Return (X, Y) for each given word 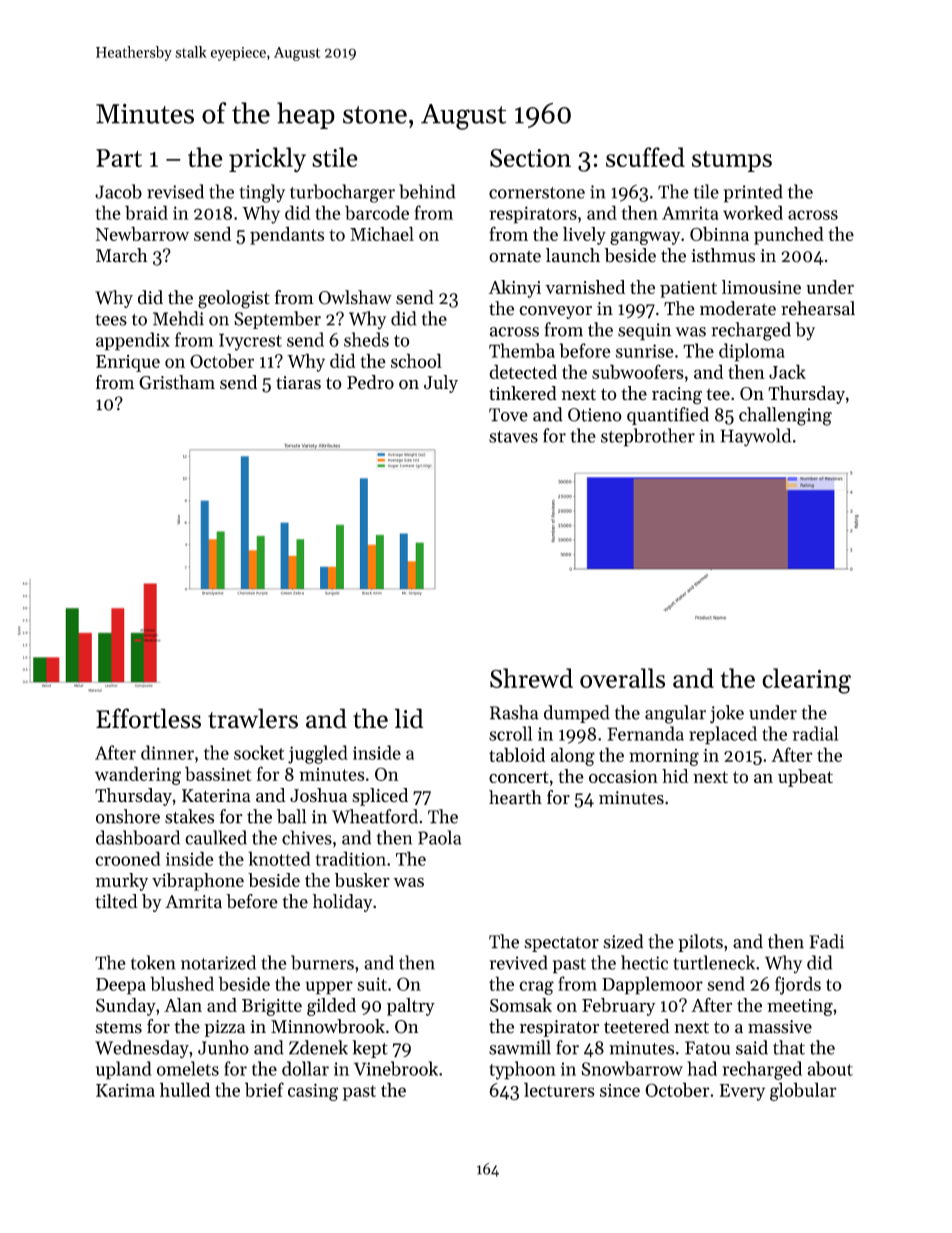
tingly (262, 193)
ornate (515, 256)
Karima (125, 1090)
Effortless (148, 718)
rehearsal (818, 308)
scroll (510, 733)
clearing (806, 681)
